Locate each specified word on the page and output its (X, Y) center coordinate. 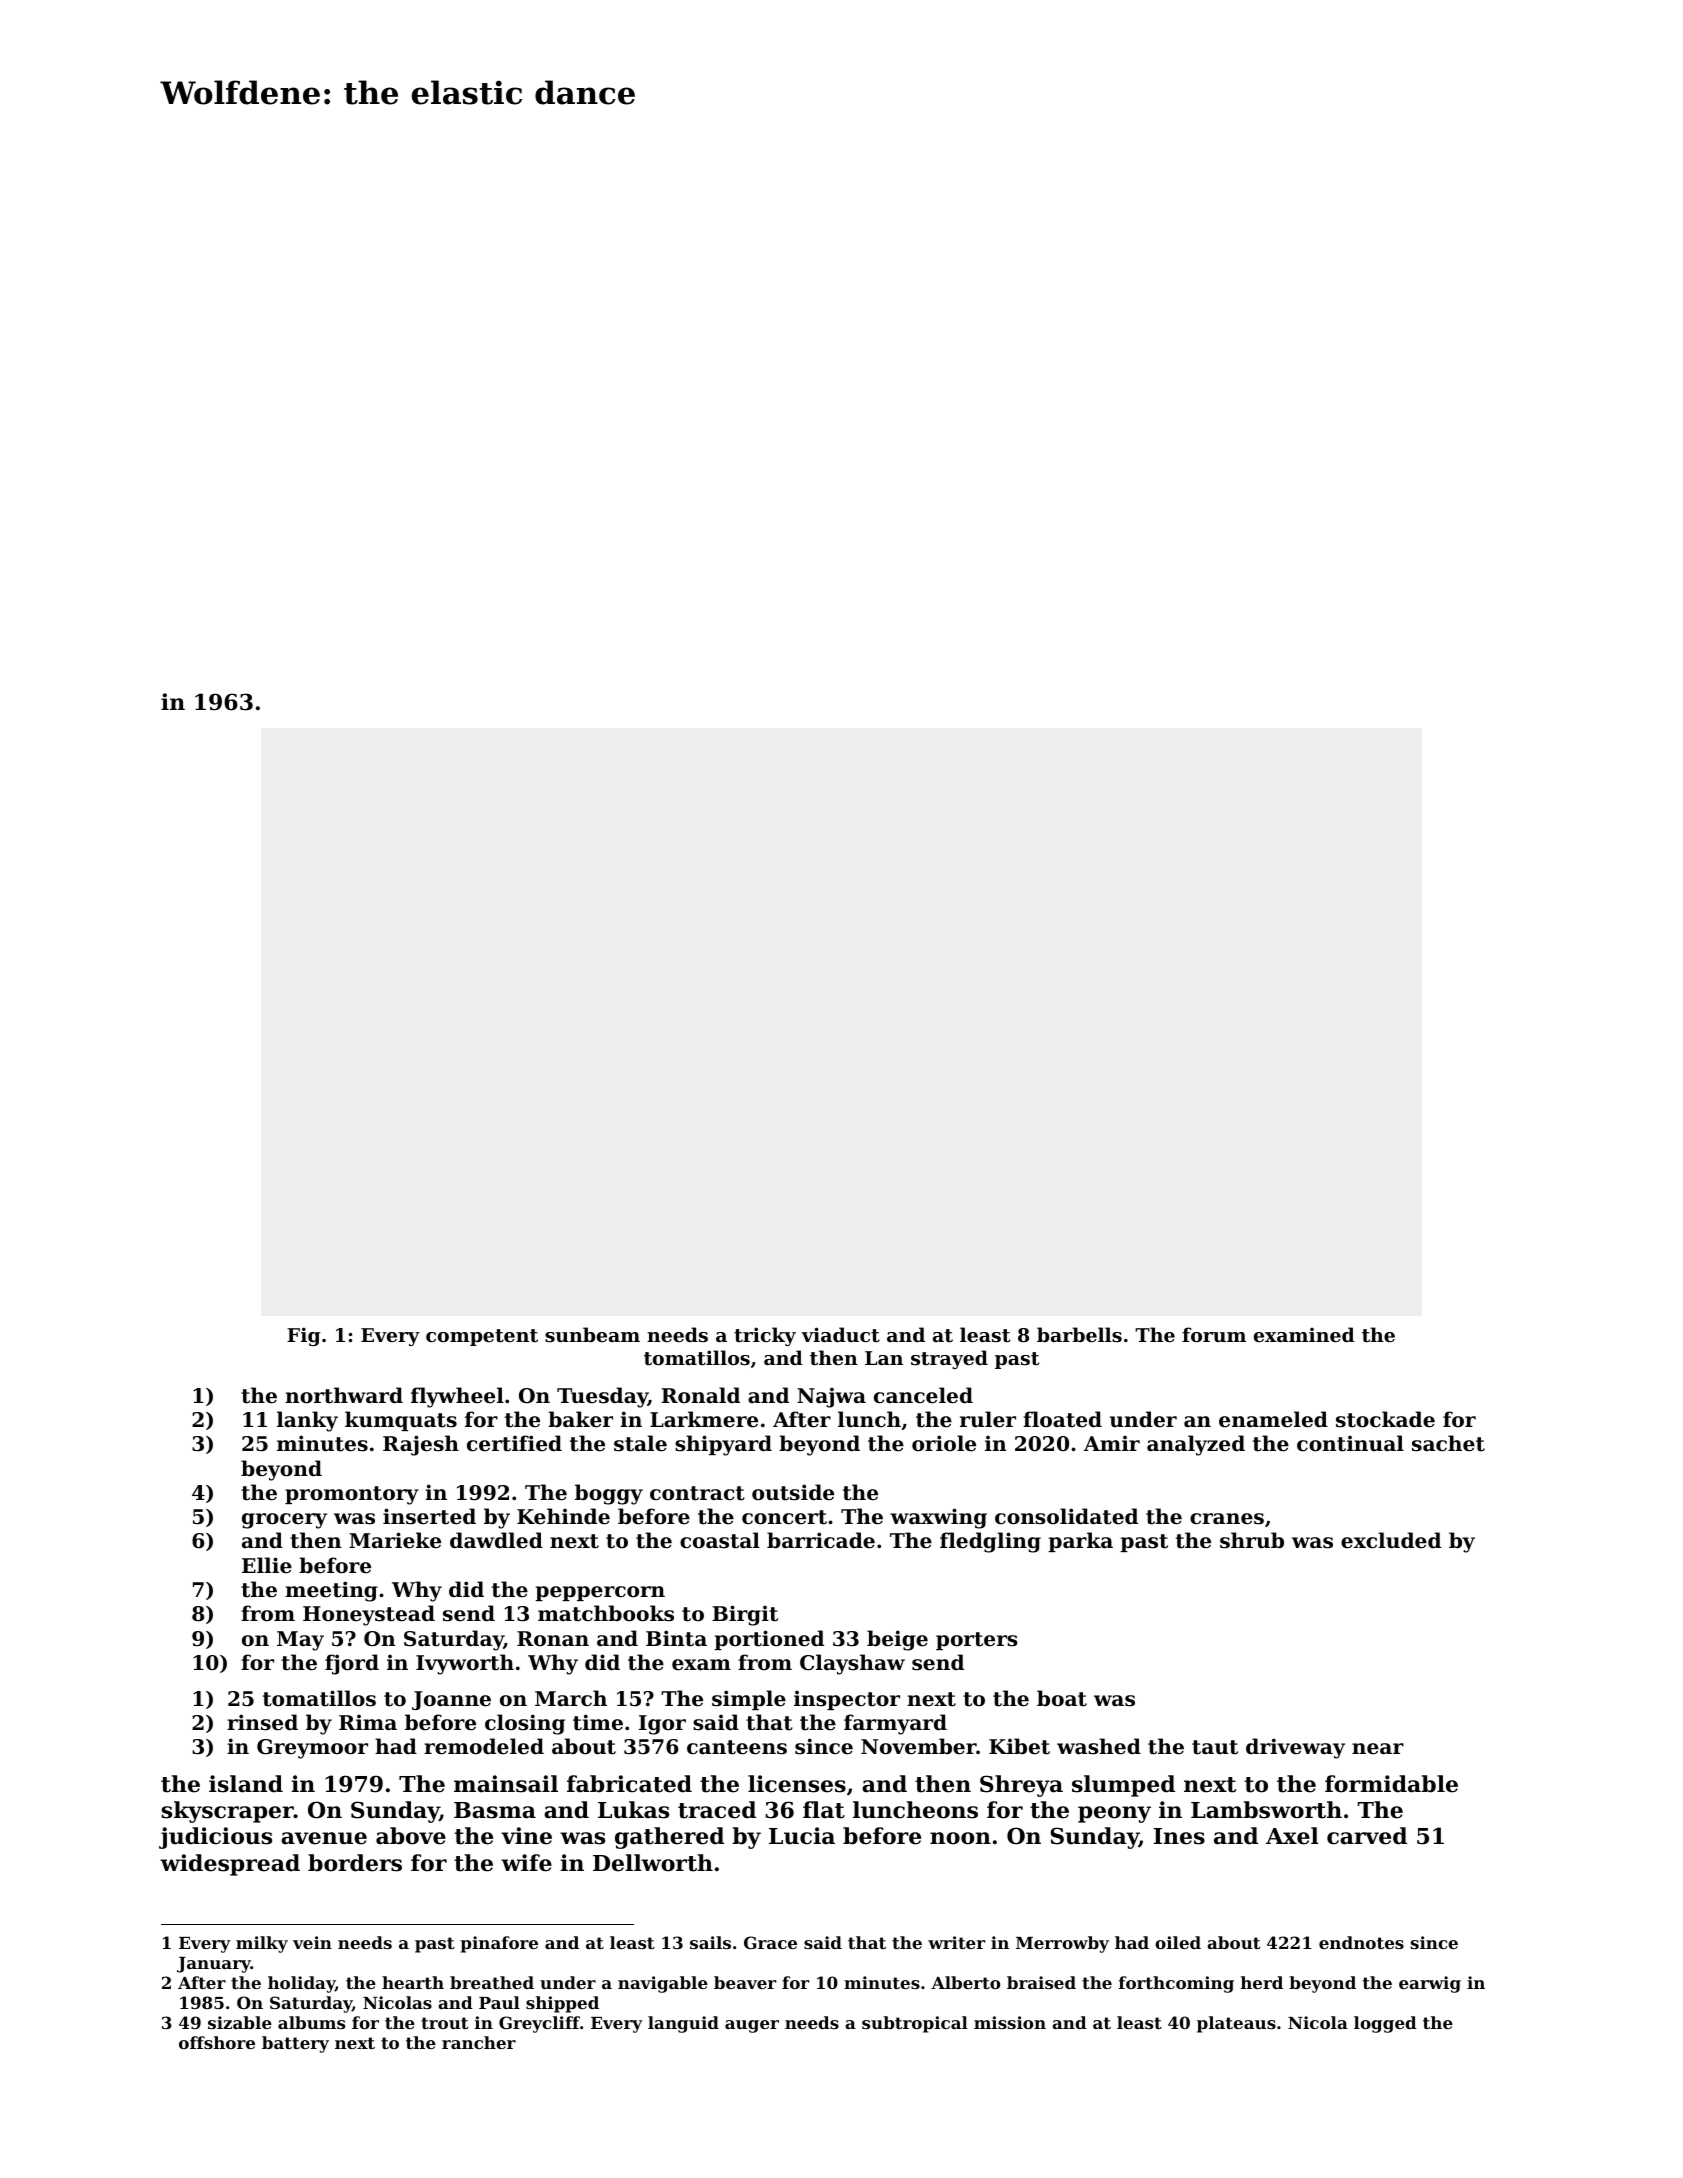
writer (956, 1942)
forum (1214, 1334)
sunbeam (592, 1334)
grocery (284, 1521)
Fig (303, 1336)
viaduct (840, 1335)
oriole (944, 1443)
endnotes (1361, 1942)
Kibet (1019, 1746)
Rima (368, 1722)
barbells (1079, 1334)
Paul (499, 2002)
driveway (1295, 1748)
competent (482, 1337)
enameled (1273, 1419)
